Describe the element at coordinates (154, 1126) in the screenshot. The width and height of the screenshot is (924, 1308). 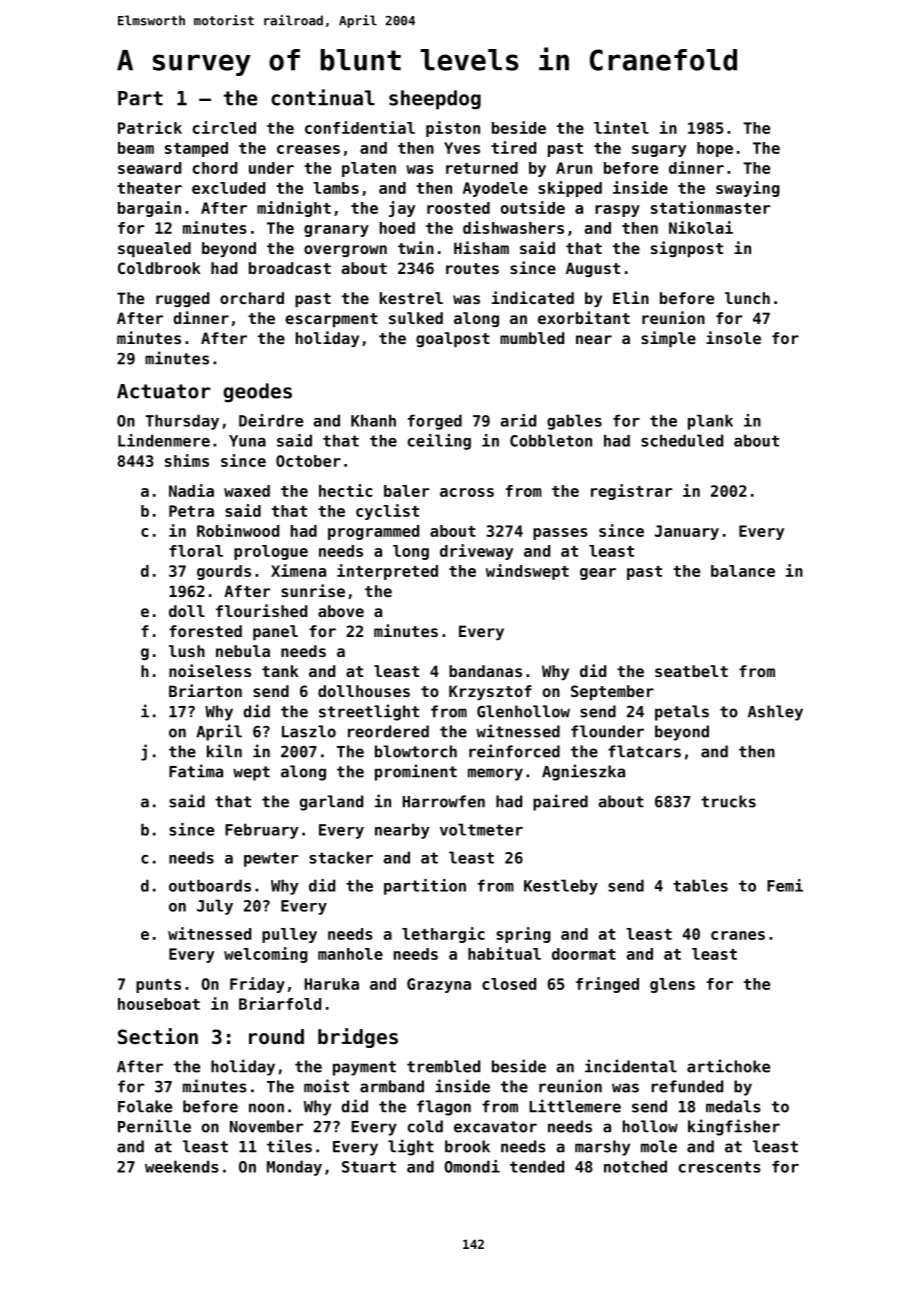
I see `Pernille` at that location.
